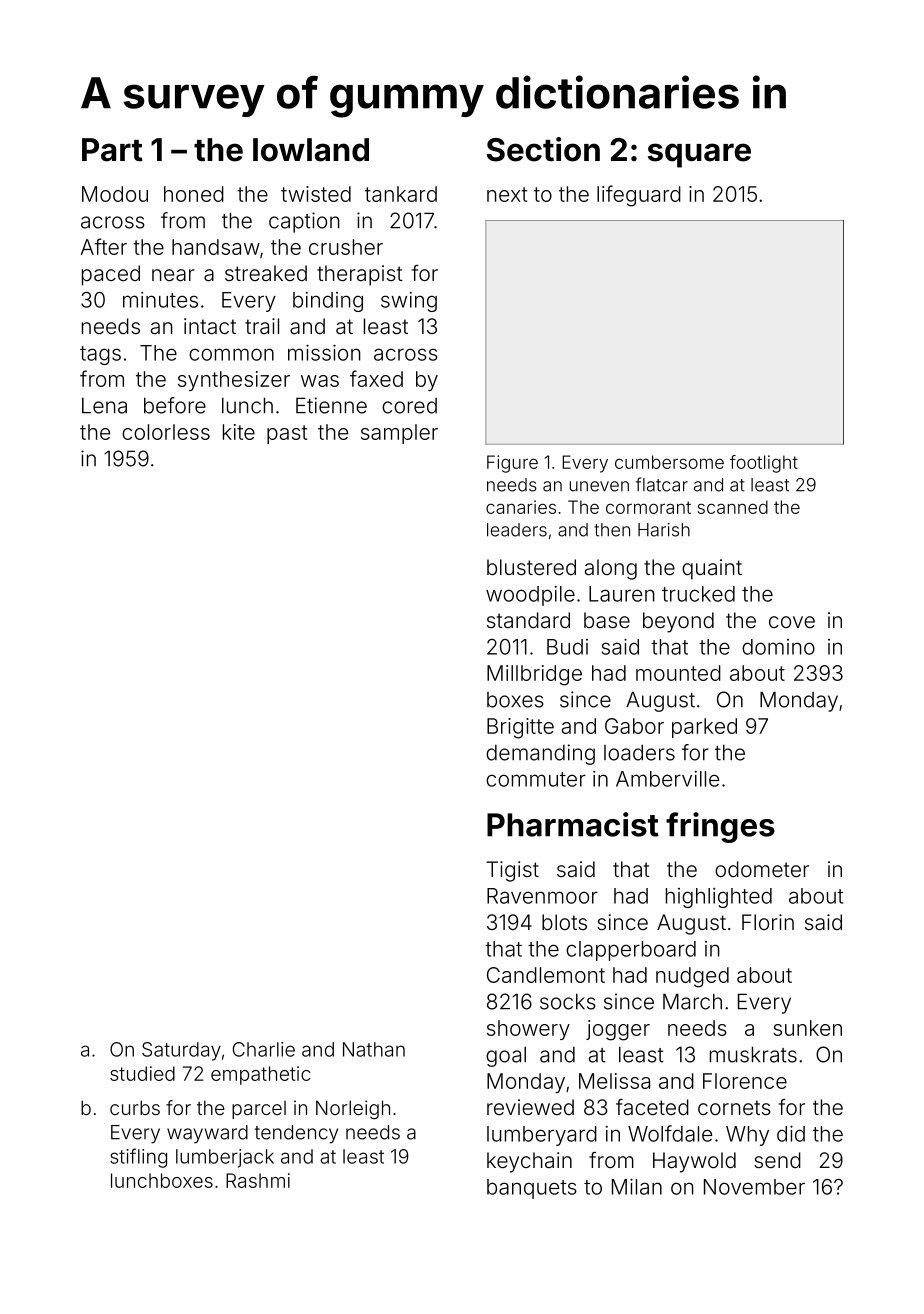 This screenshot has height=1314, width=924. Describe the element at coordinates (138, 1158) in the screenshot. I see `stifling` at that location.
